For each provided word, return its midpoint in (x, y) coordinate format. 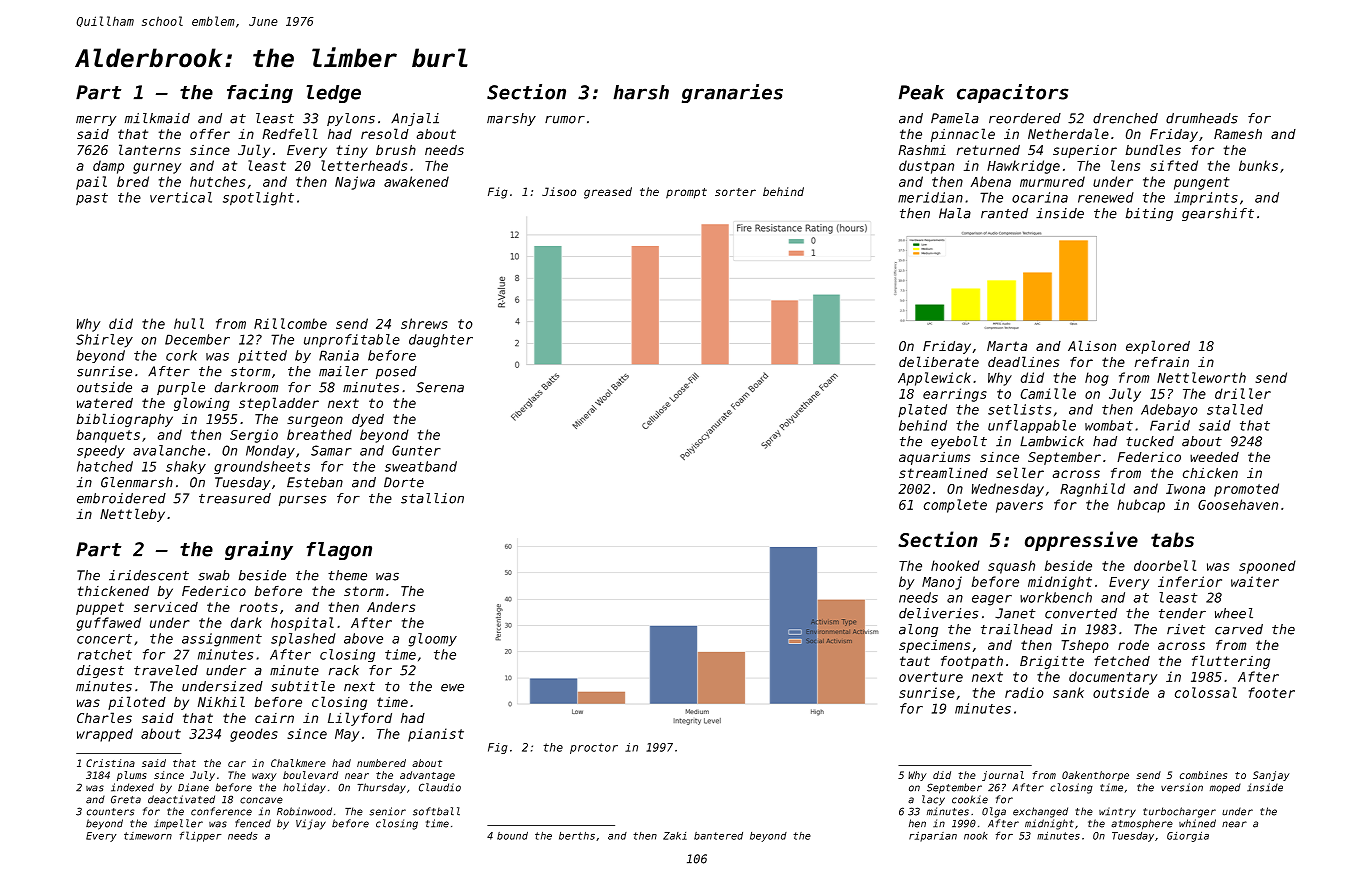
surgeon (315, 421)
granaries (732, 93)
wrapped (105, 735)
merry (96, 121)
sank (1068, 692)
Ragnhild (1092, 490)
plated (922, 410)
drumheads (1202, 118)
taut (915, 661)
